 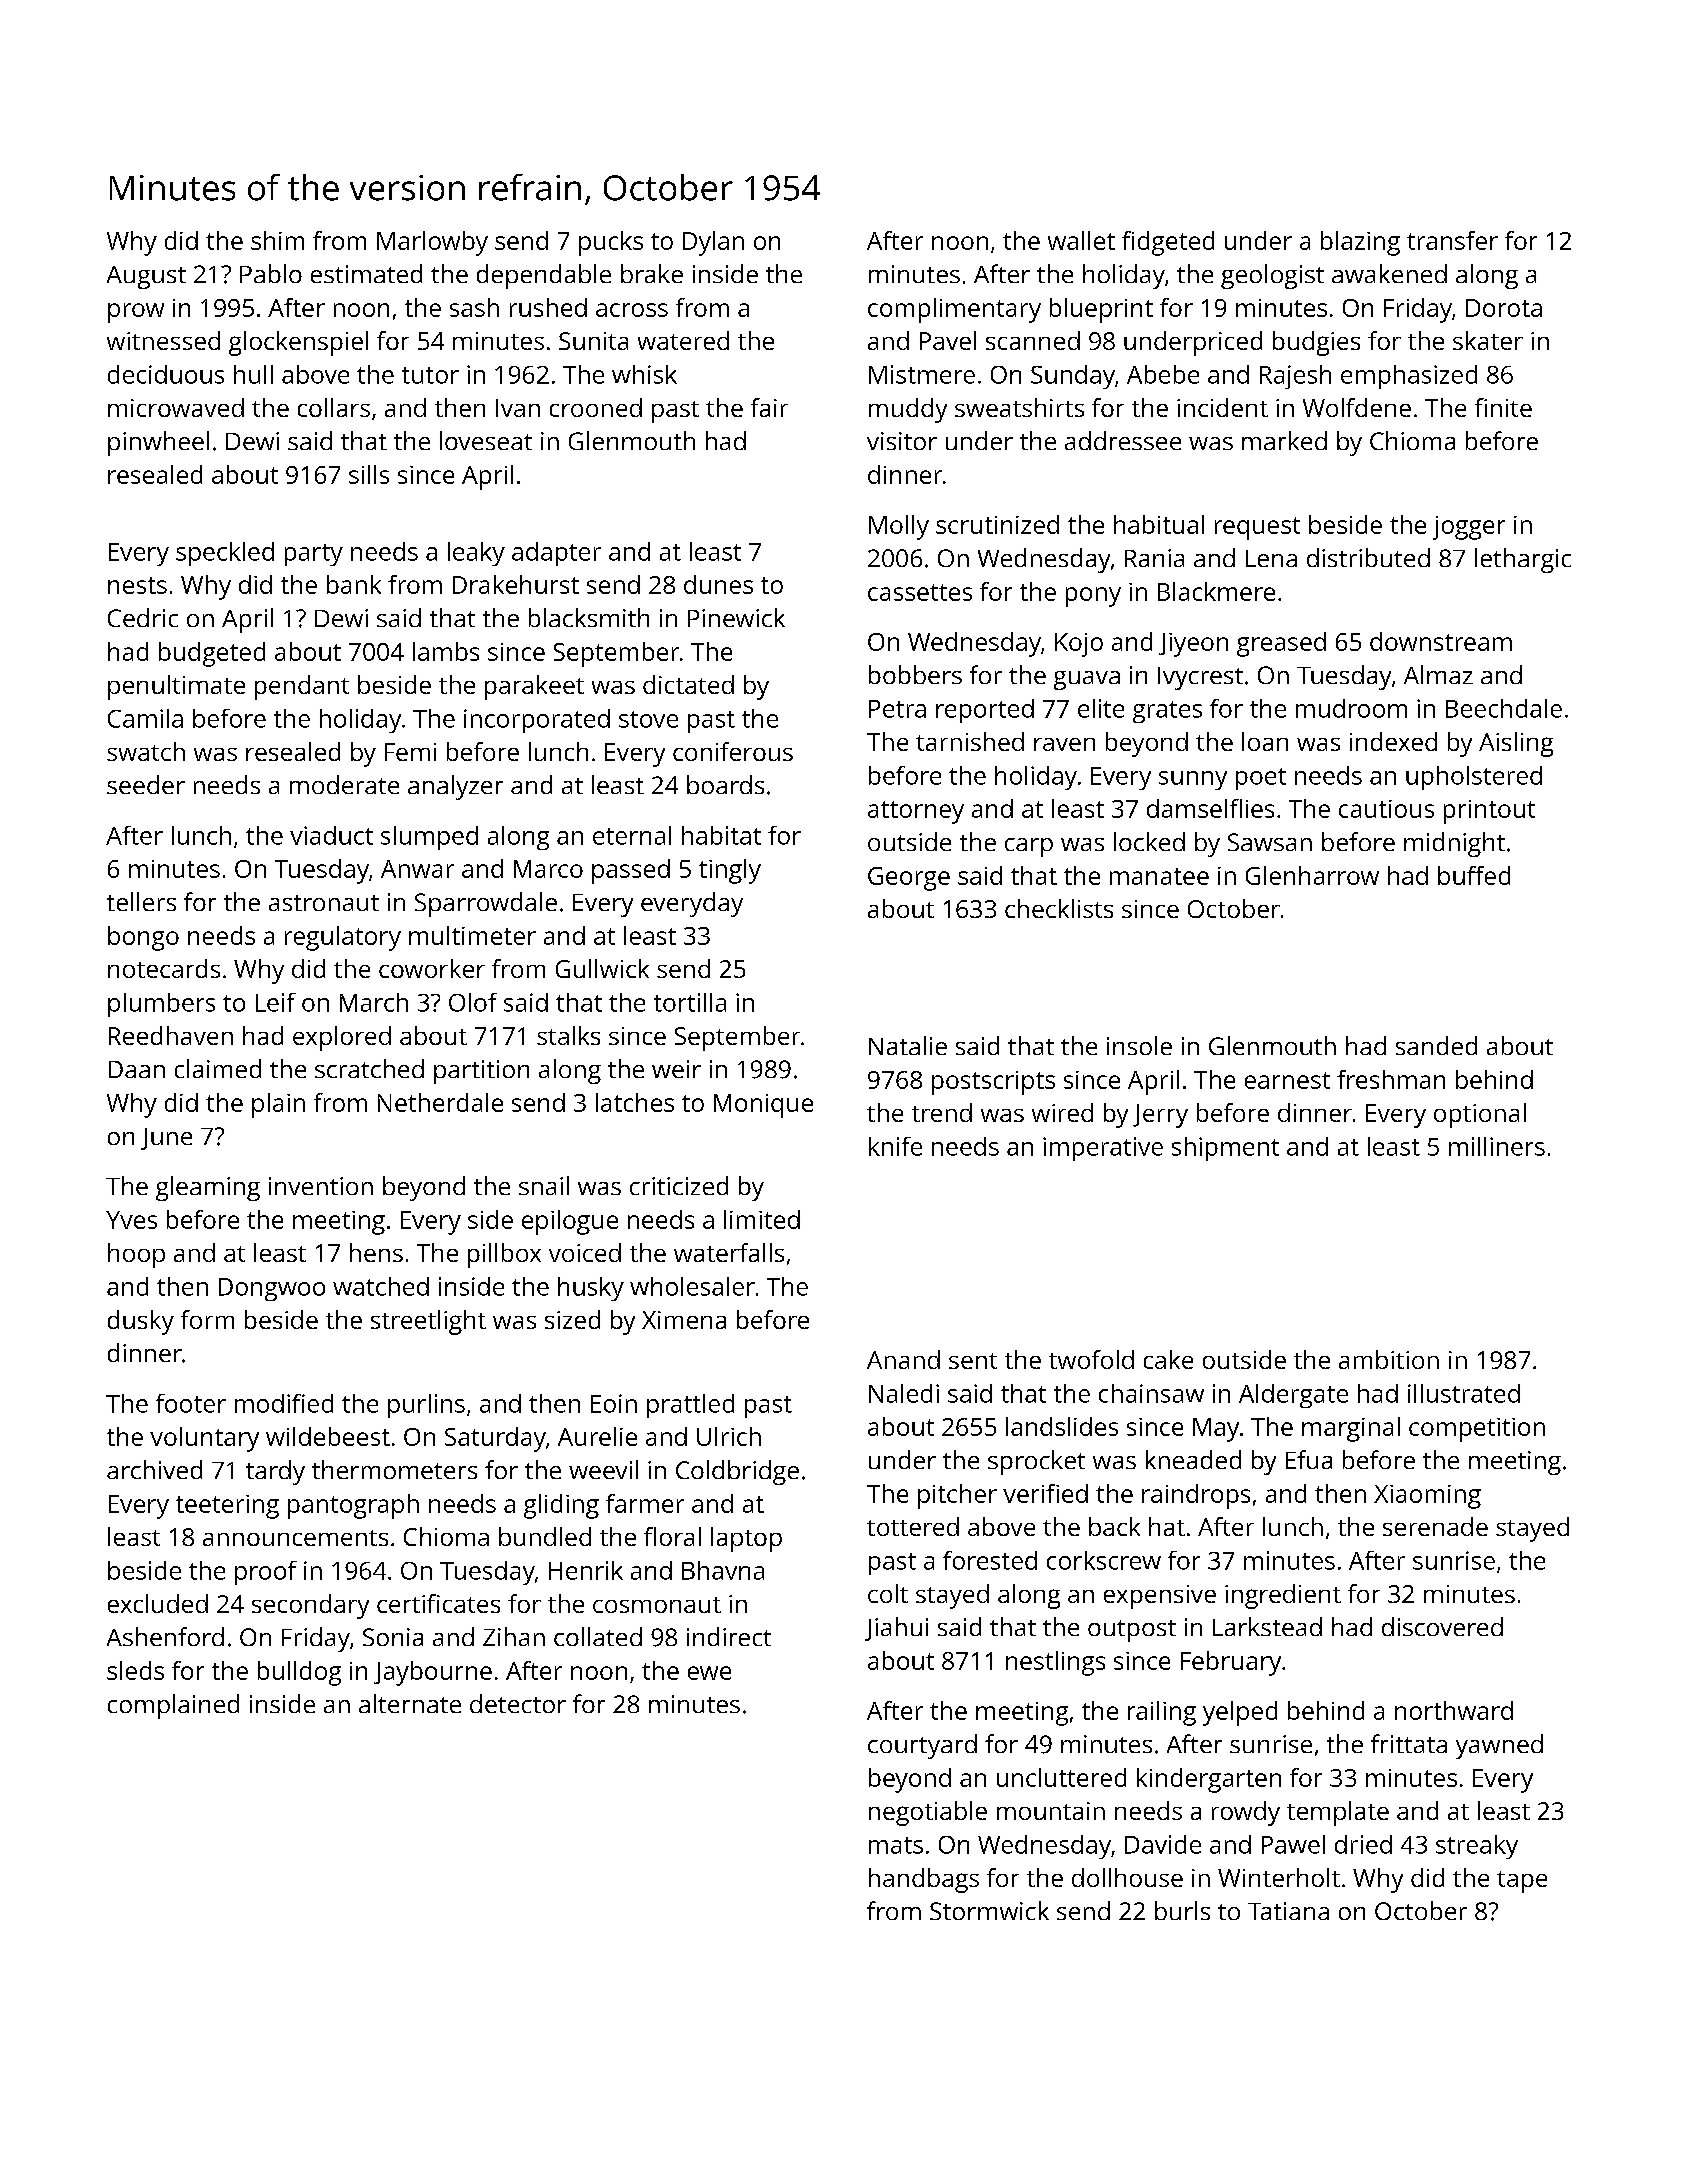 I want to click on August, so click(x=146, y=277).
